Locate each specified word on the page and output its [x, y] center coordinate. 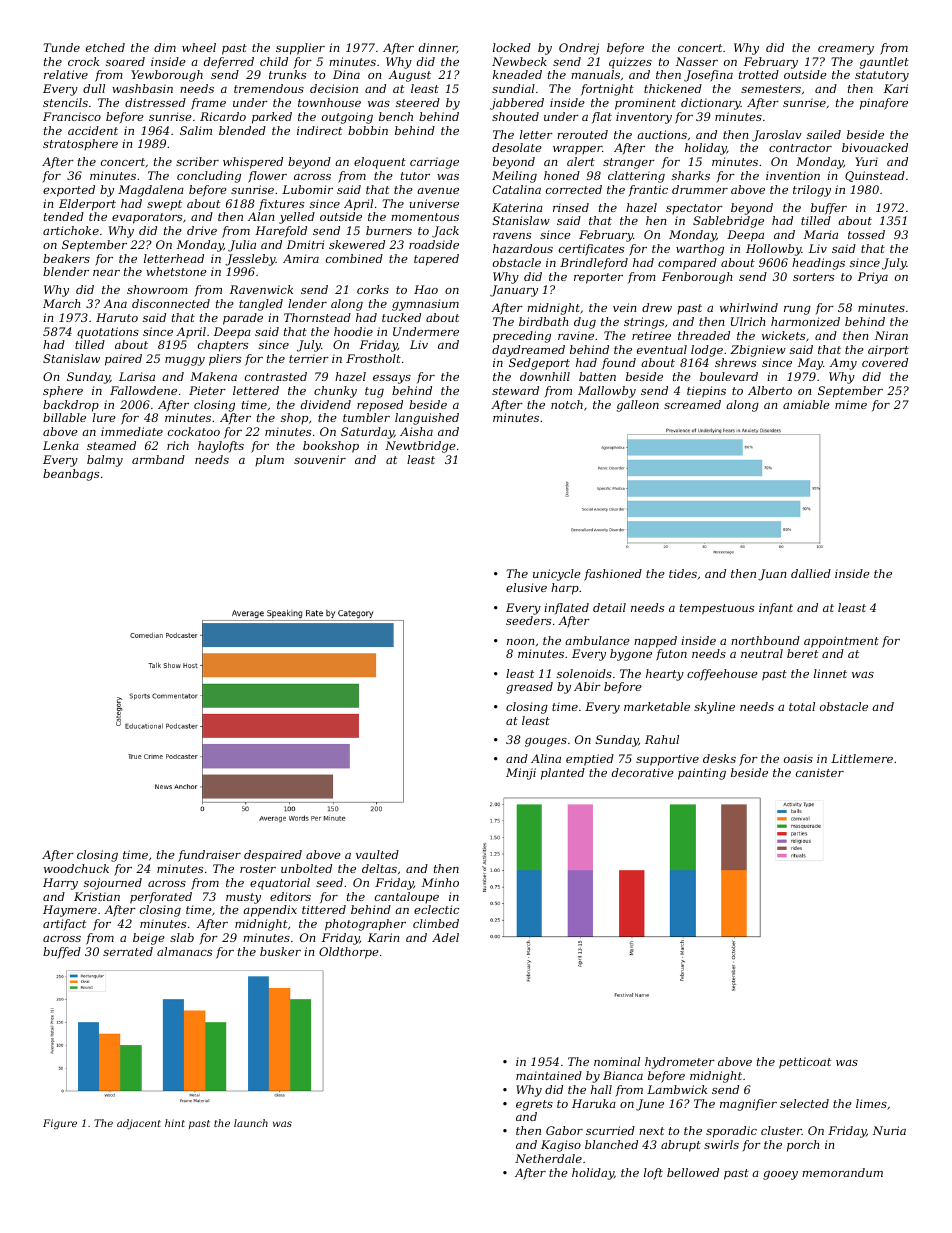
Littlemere [862, 758]
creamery [846, 50]
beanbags [71, 475]
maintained [549, 1075]
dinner [438, 48]
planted [563, 774]
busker [280, 951]
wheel [199, 47]
